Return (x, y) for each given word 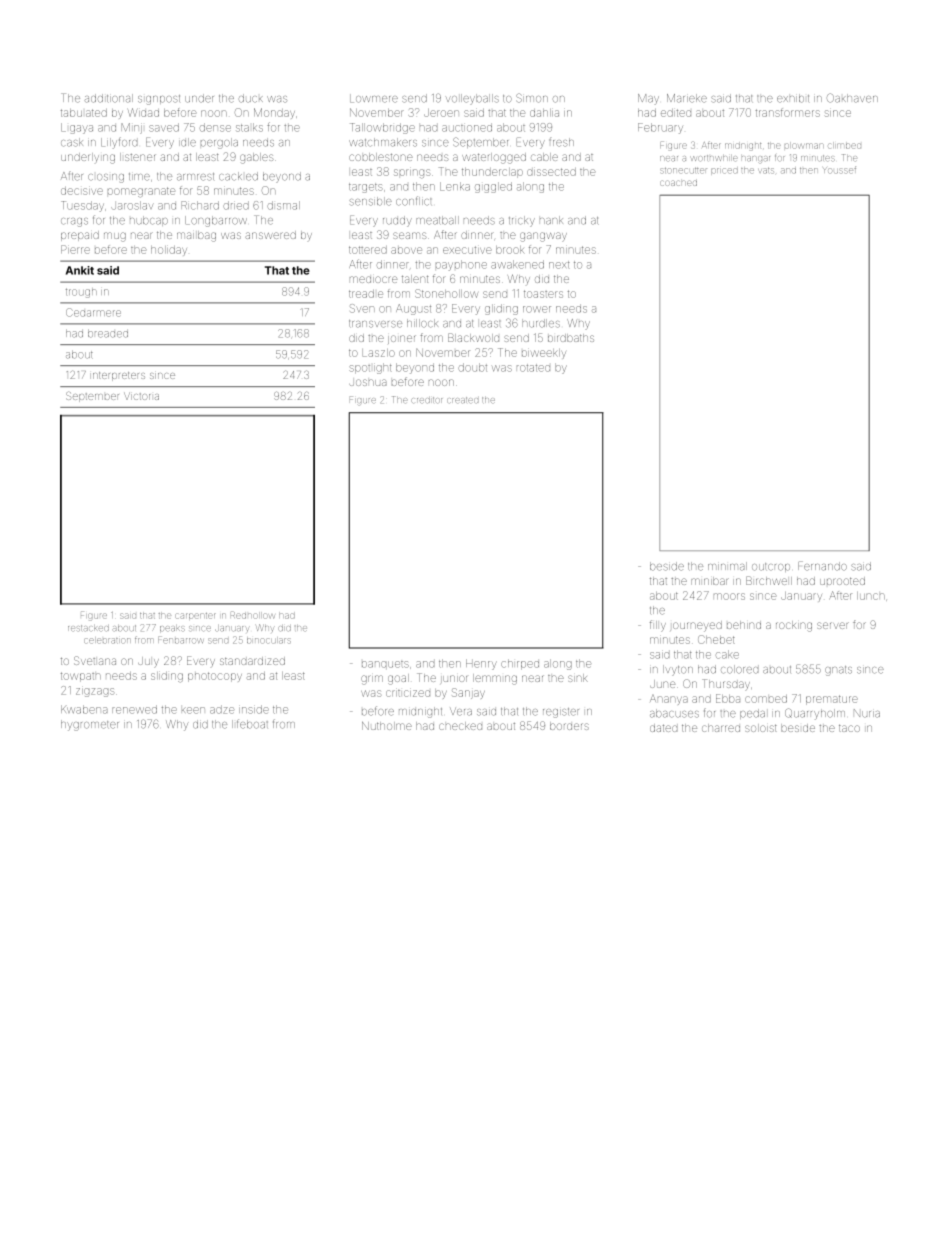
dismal (283, 205)
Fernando (822, 566)
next (559, 265)
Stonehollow (446, 293)
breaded (108, 334)
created (462, 400)
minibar (710, 581)
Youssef (839, 170)
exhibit (793, 98)
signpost (159, 100)
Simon (532, 98)
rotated (533, 368)
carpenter (195, 616)
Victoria (141, 396)
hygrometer (90, 725)
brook (510, 250)
